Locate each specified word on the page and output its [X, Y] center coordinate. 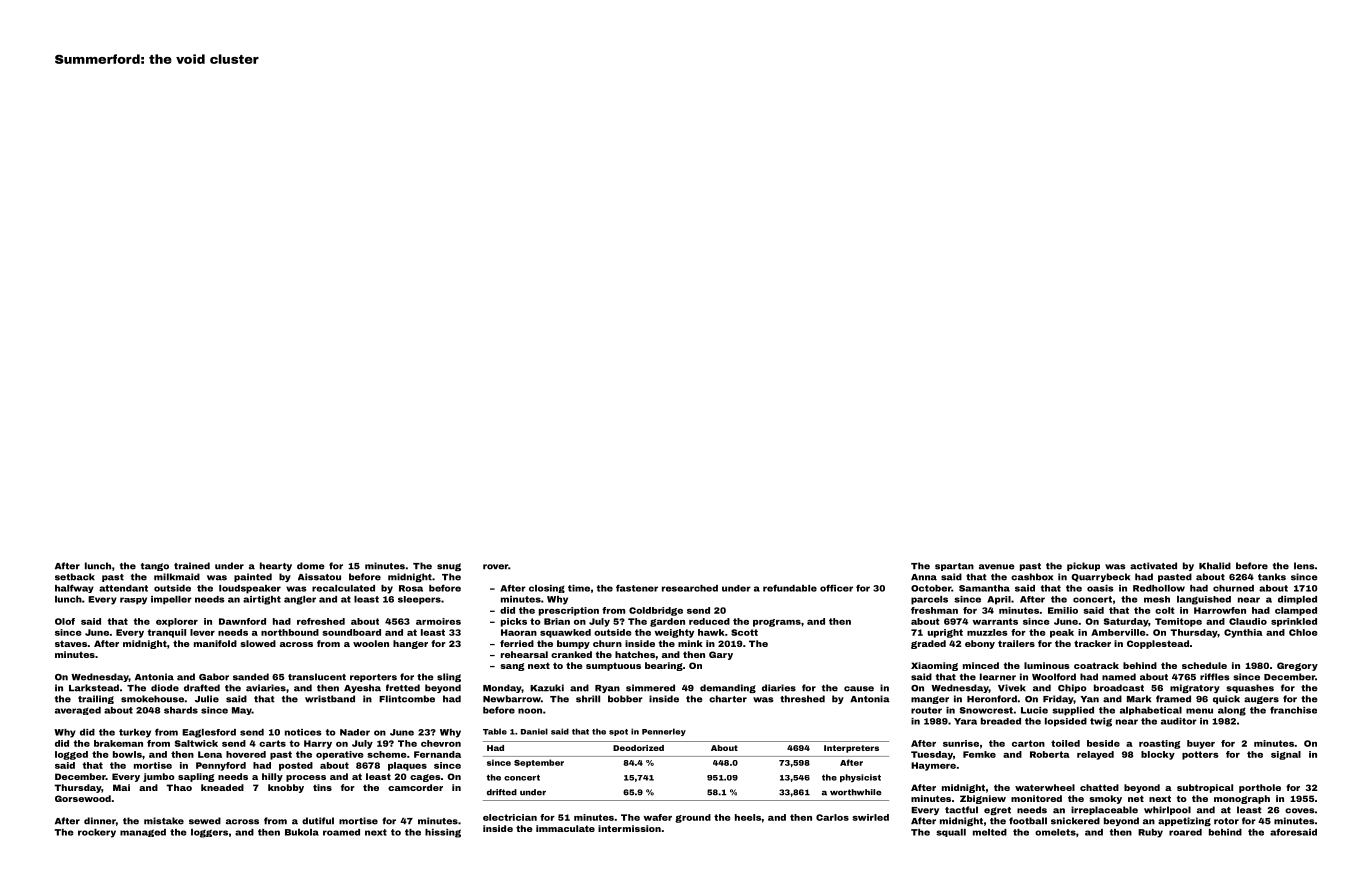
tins [322, 787]
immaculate [565, 828]
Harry [318, 744]
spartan [954, 567]
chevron [441, 743]
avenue [997, 567]
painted [253, 577]
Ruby [1150, 833]
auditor [1179, 721]
